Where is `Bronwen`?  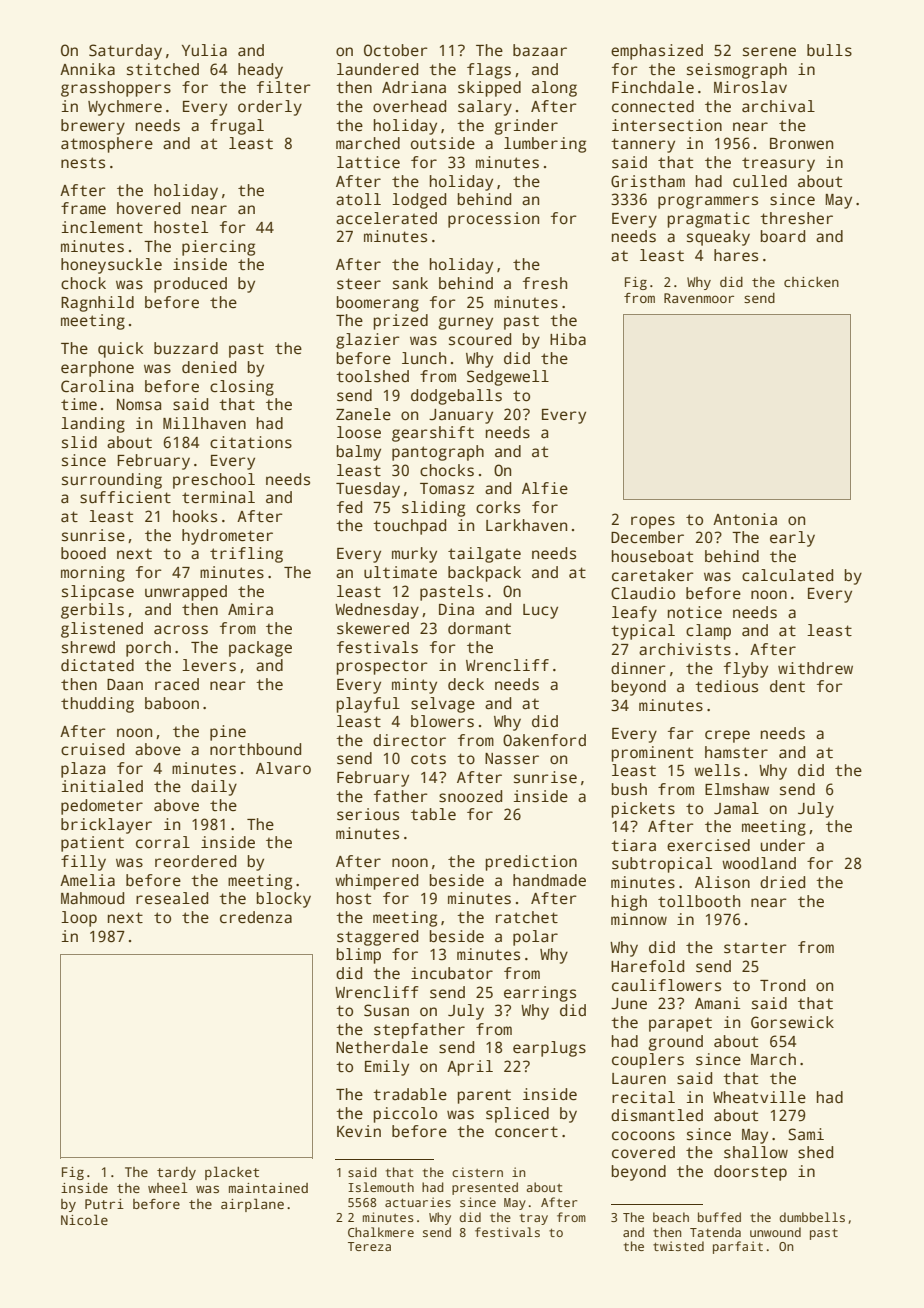 Bronwen is located at coordinates (801, 143).
